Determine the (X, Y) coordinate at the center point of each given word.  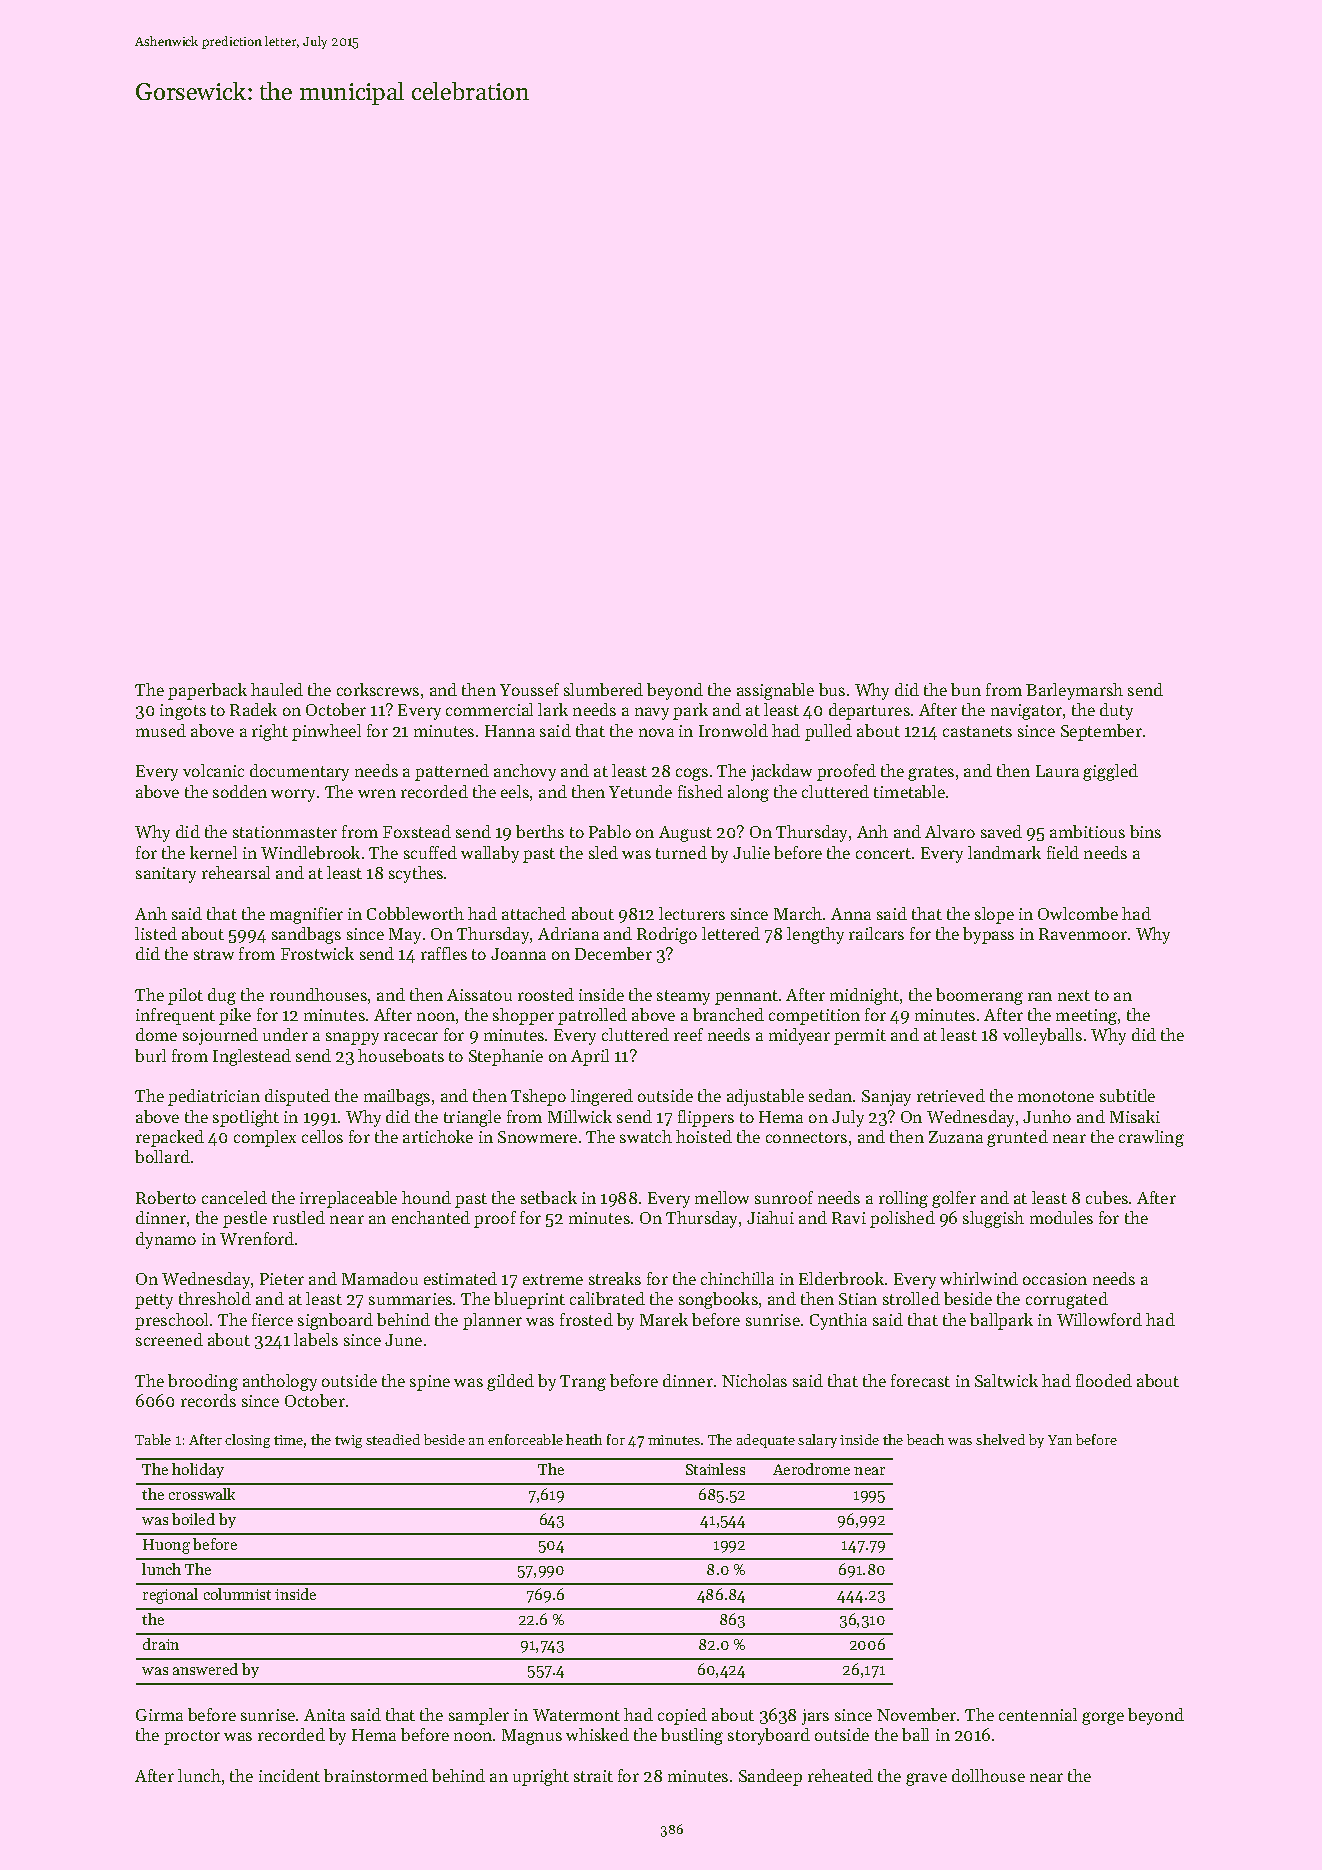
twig (348, 1441)
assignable (775, 691)
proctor (192, 1737)
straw (214, 954)
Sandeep (770, 1777)
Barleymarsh (1074, 691)
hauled (277, 689)
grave (926, 1779)
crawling (1151, 1138)
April (590, 1057)
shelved (1000, 1439)
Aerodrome (811, 1469)
